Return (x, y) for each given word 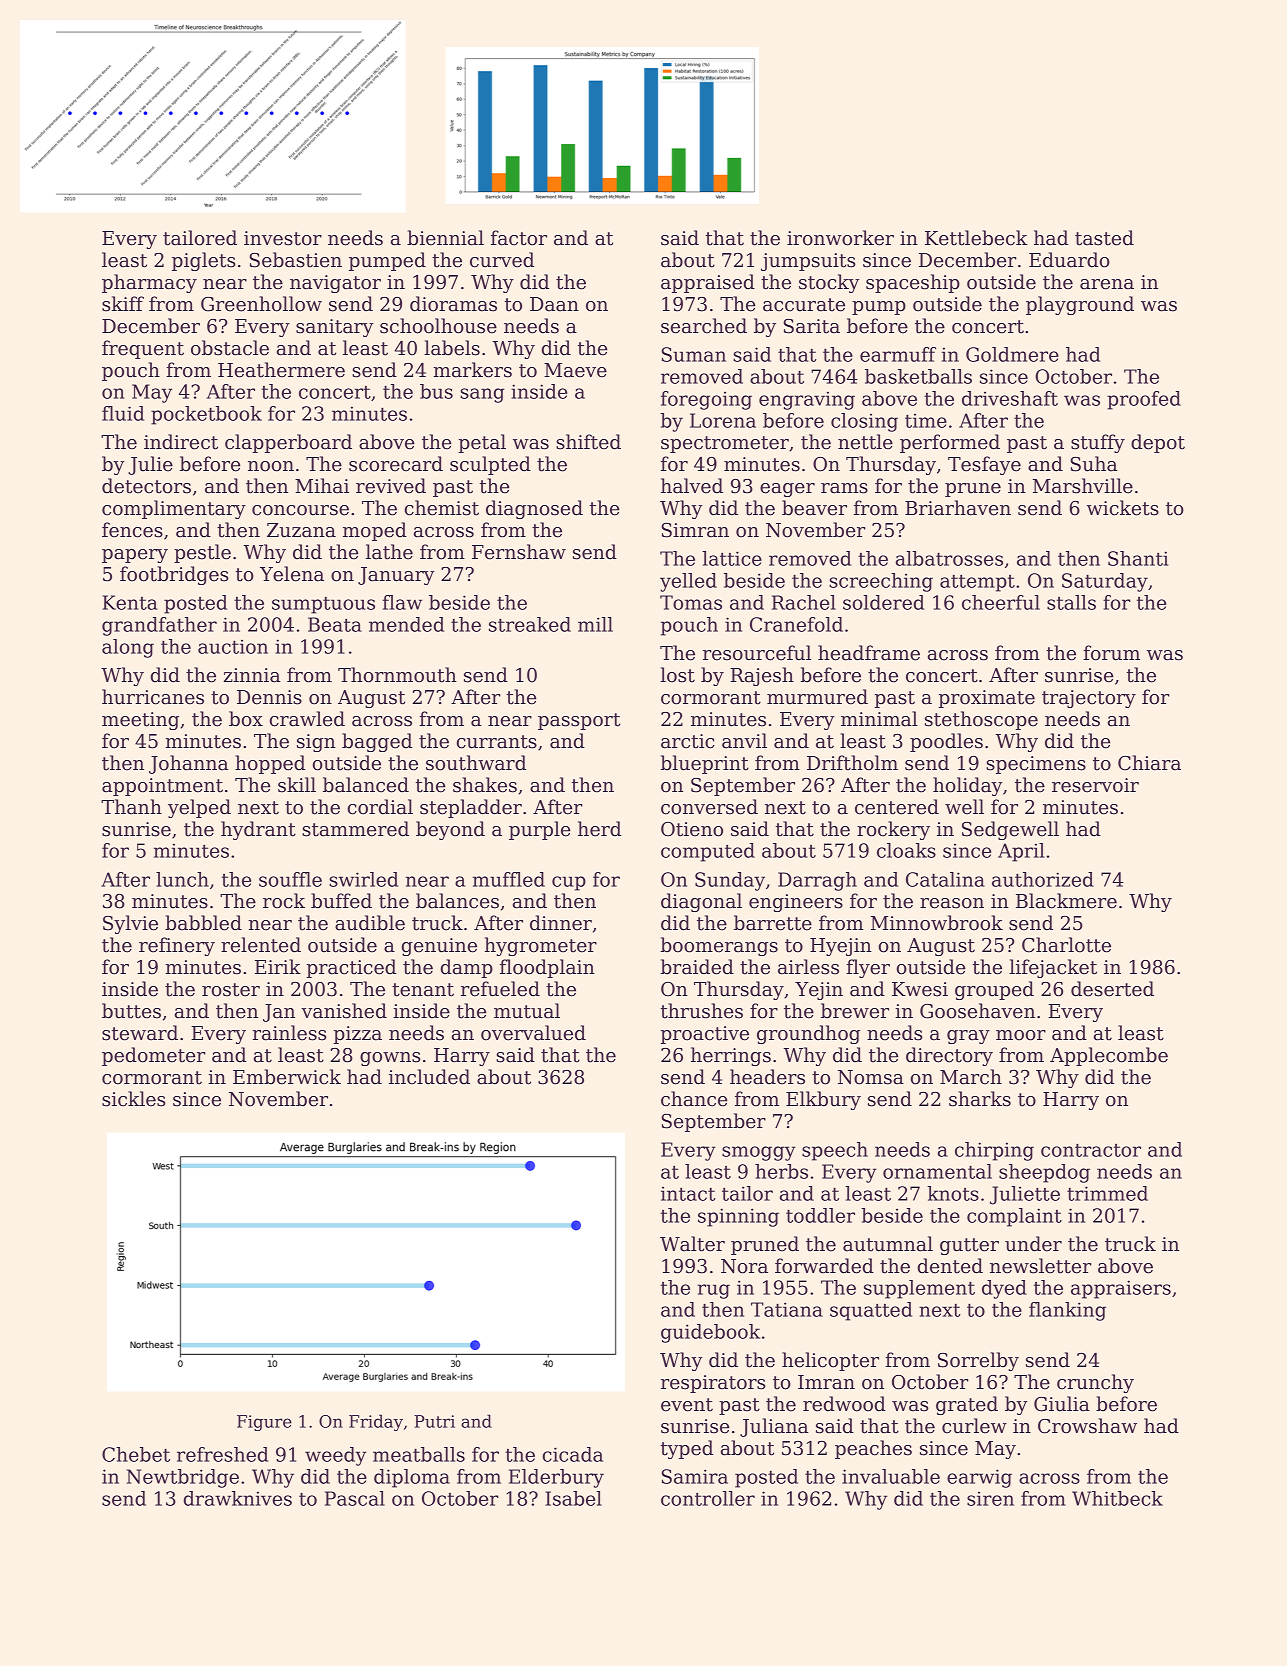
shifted (588, 442)
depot (1158, 443)
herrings (731, 1056)
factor (519, 238)
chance (694, 1099)
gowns (390, 1059)
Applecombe (1109, 1056)
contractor (1091, 1150)
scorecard (396, 464)
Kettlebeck (976, 238)
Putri (434, 1421)
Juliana (774, 1427)
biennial (445, 238)
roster (231, 990)
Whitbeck (1117, 1498)
